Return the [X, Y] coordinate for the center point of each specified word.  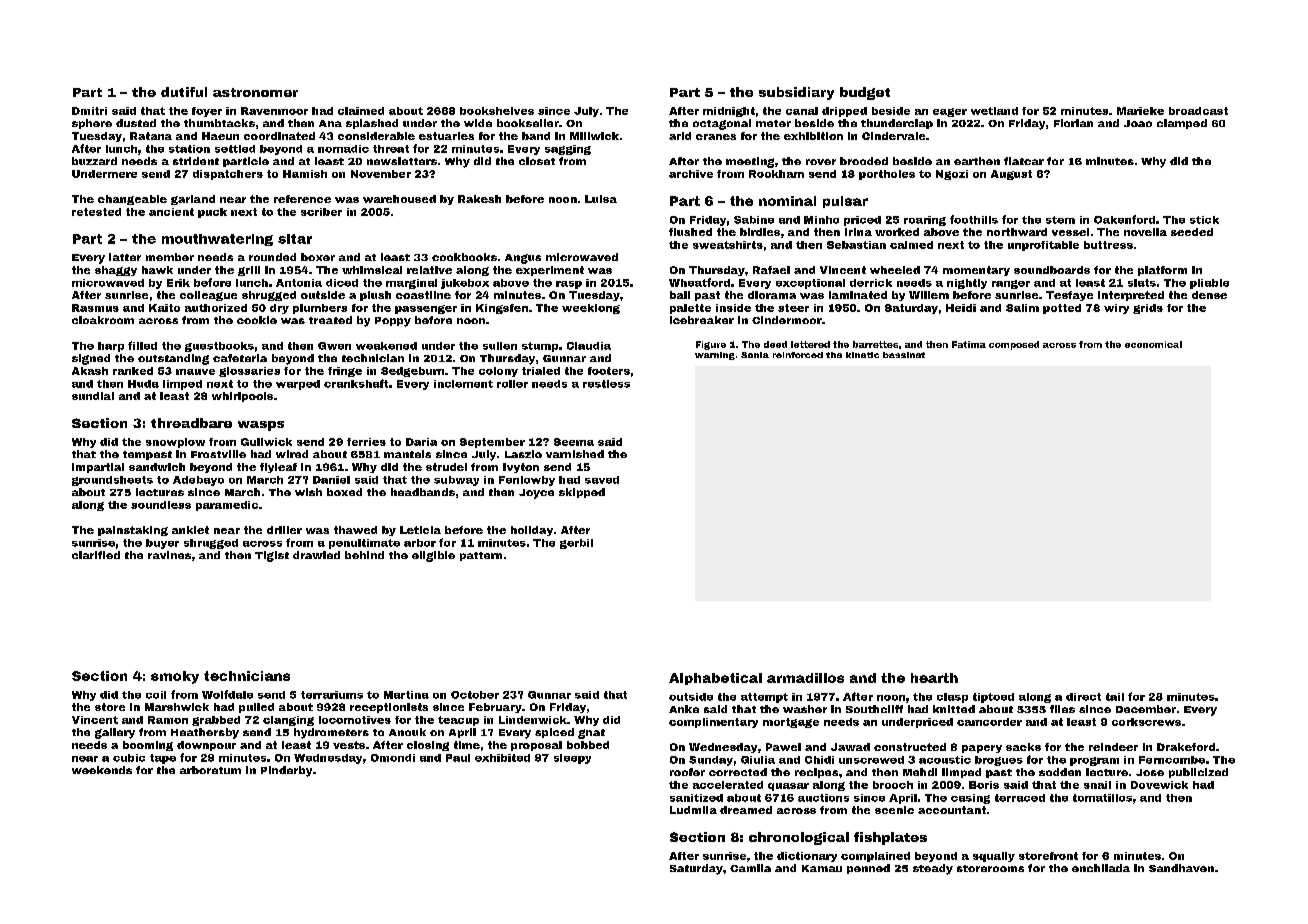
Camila [750, 868]
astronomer [255, 92]
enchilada [1101, 868]
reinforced [798, 355]
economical [1153, 344]
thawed [355, 530]
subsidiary [796, 93]
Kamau [822, 868]
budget [865, 93]
